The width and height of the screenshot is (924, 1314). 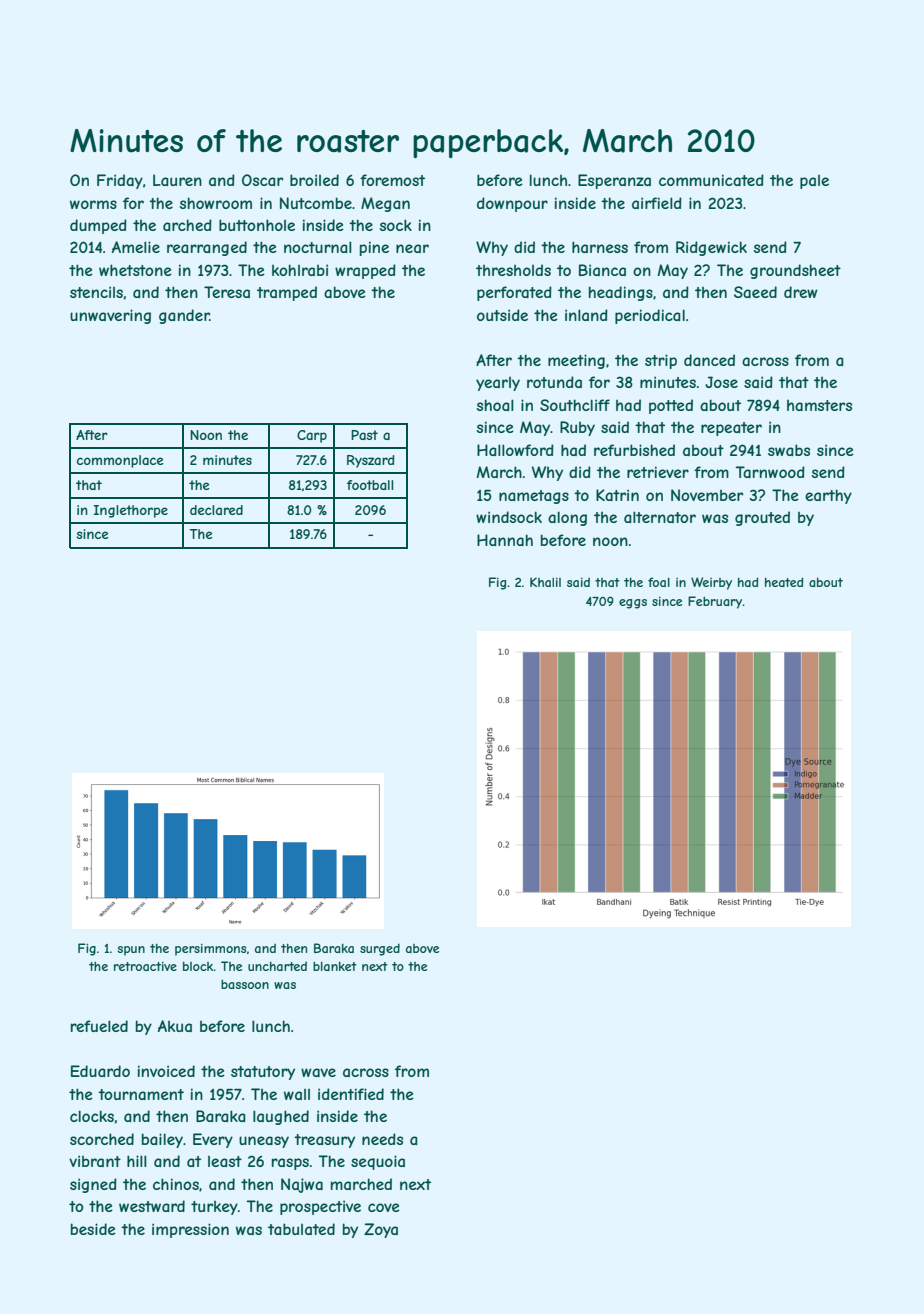 I want to click on harness, so click(x=600, y=247).
